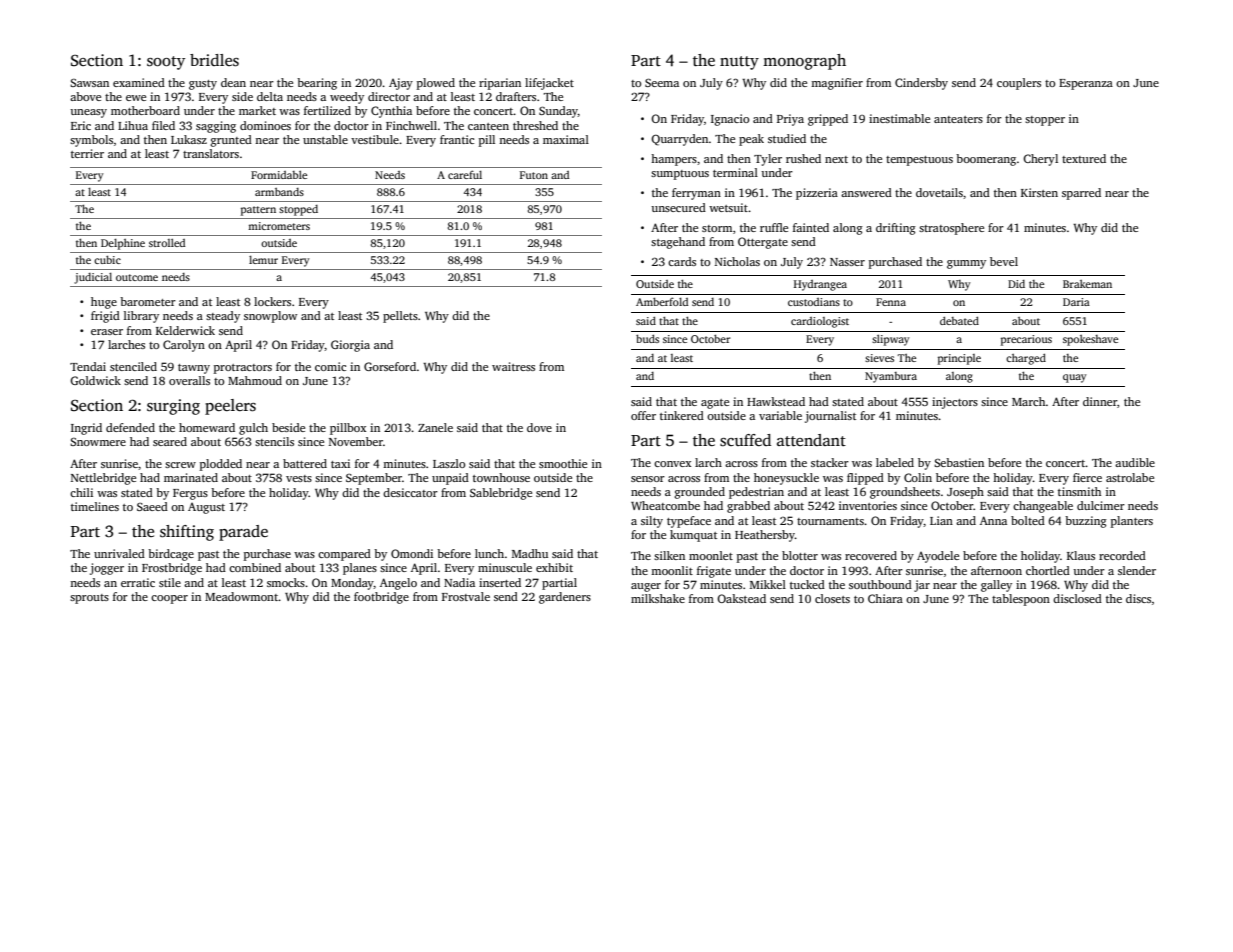  I want to click on terrier, so click(87, 153).
